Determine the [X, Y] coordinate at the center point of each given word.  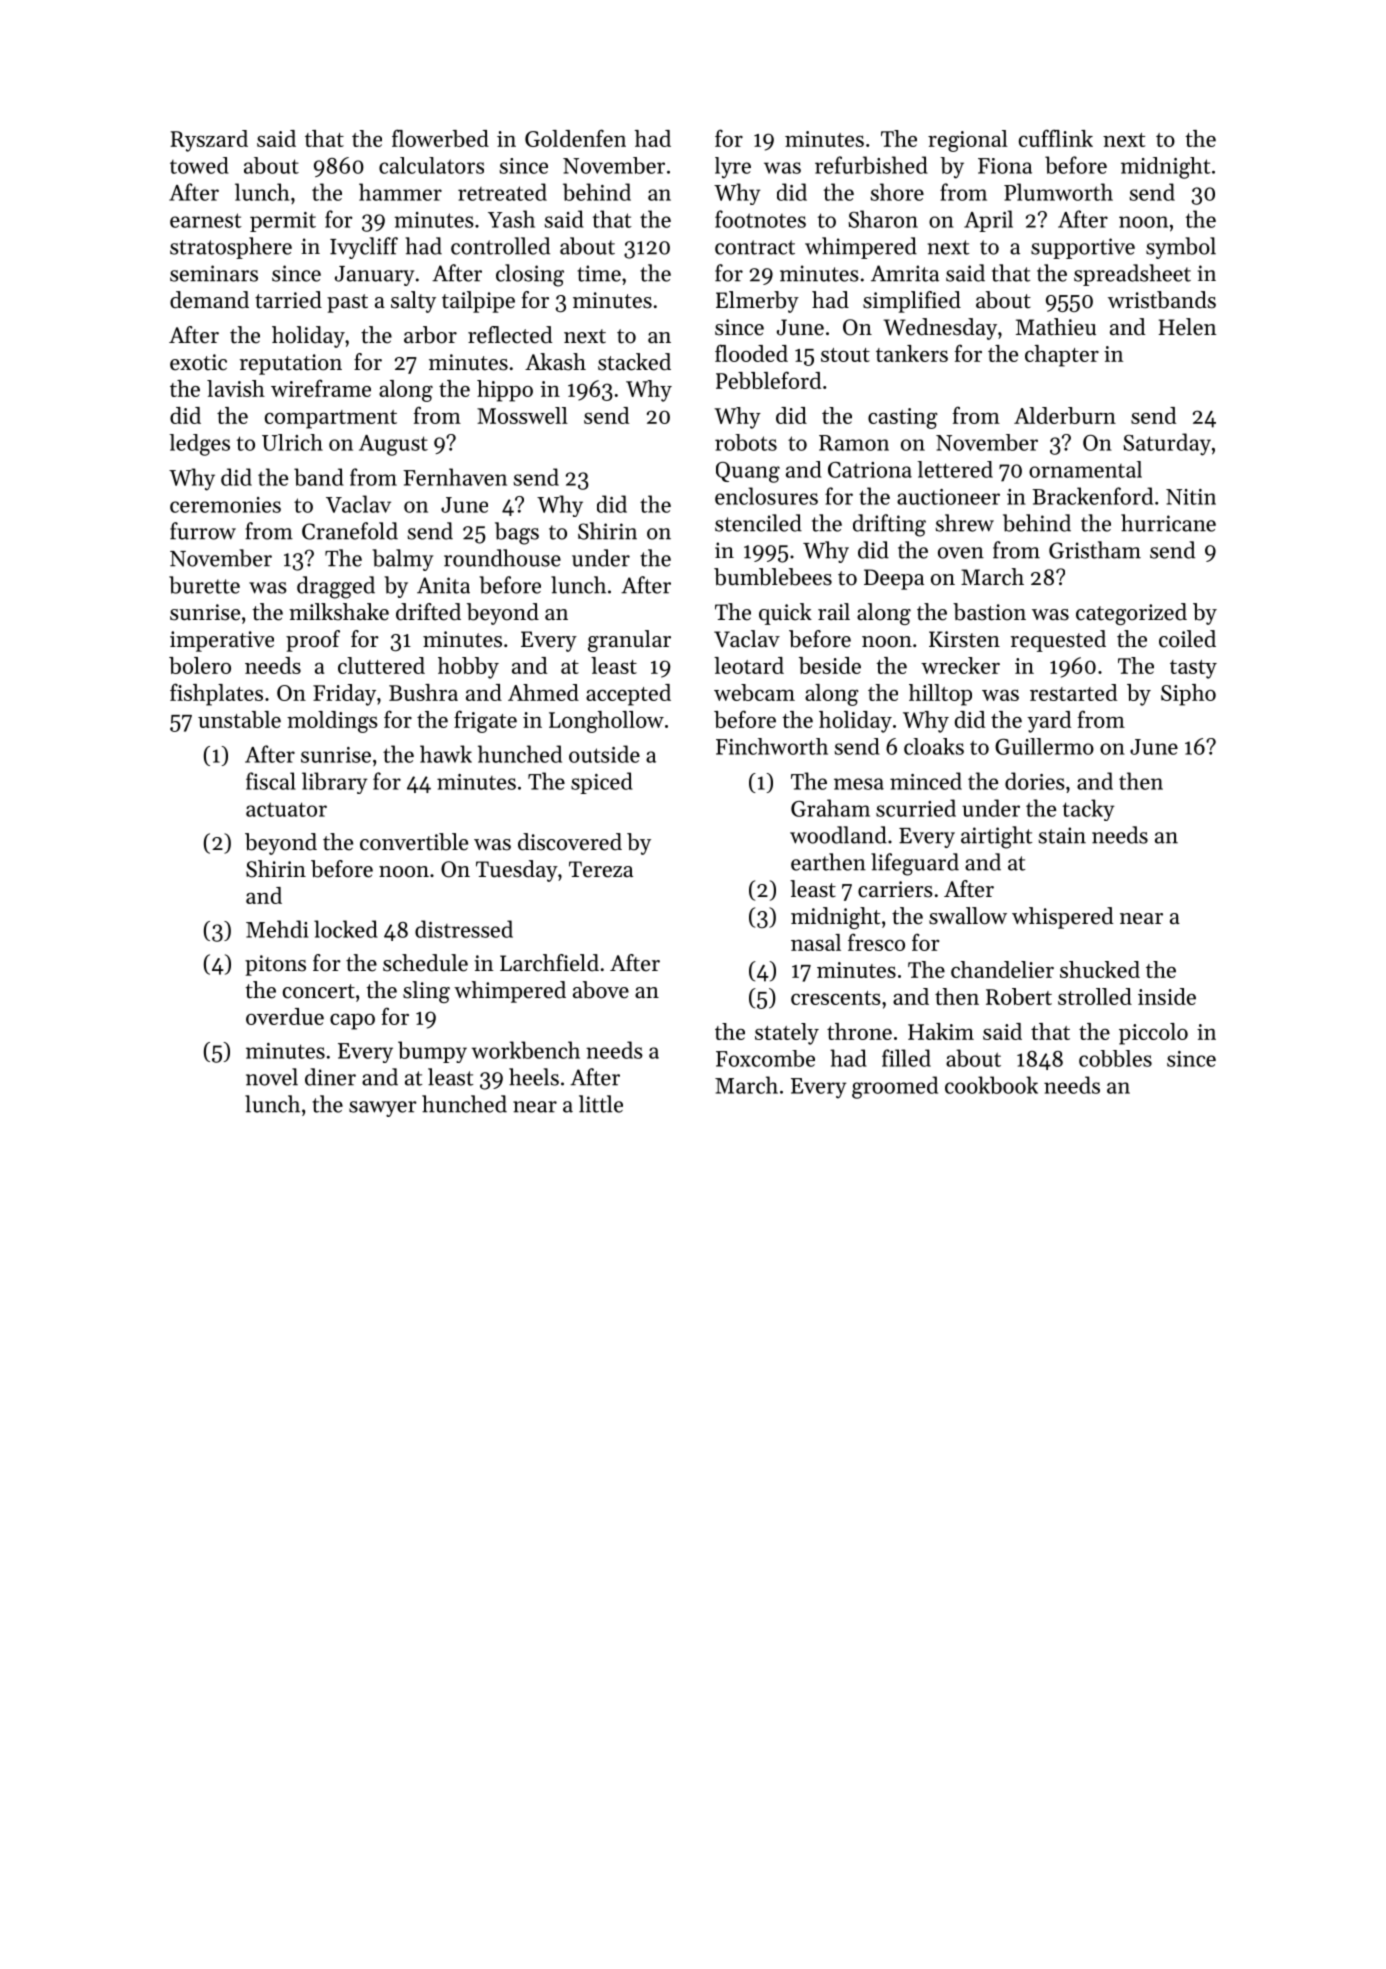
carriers [895, 889]
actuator [286, 809]
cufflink [1056, 138]
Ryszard [209, 141]
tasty [1193, 669]
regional [968, 141]
